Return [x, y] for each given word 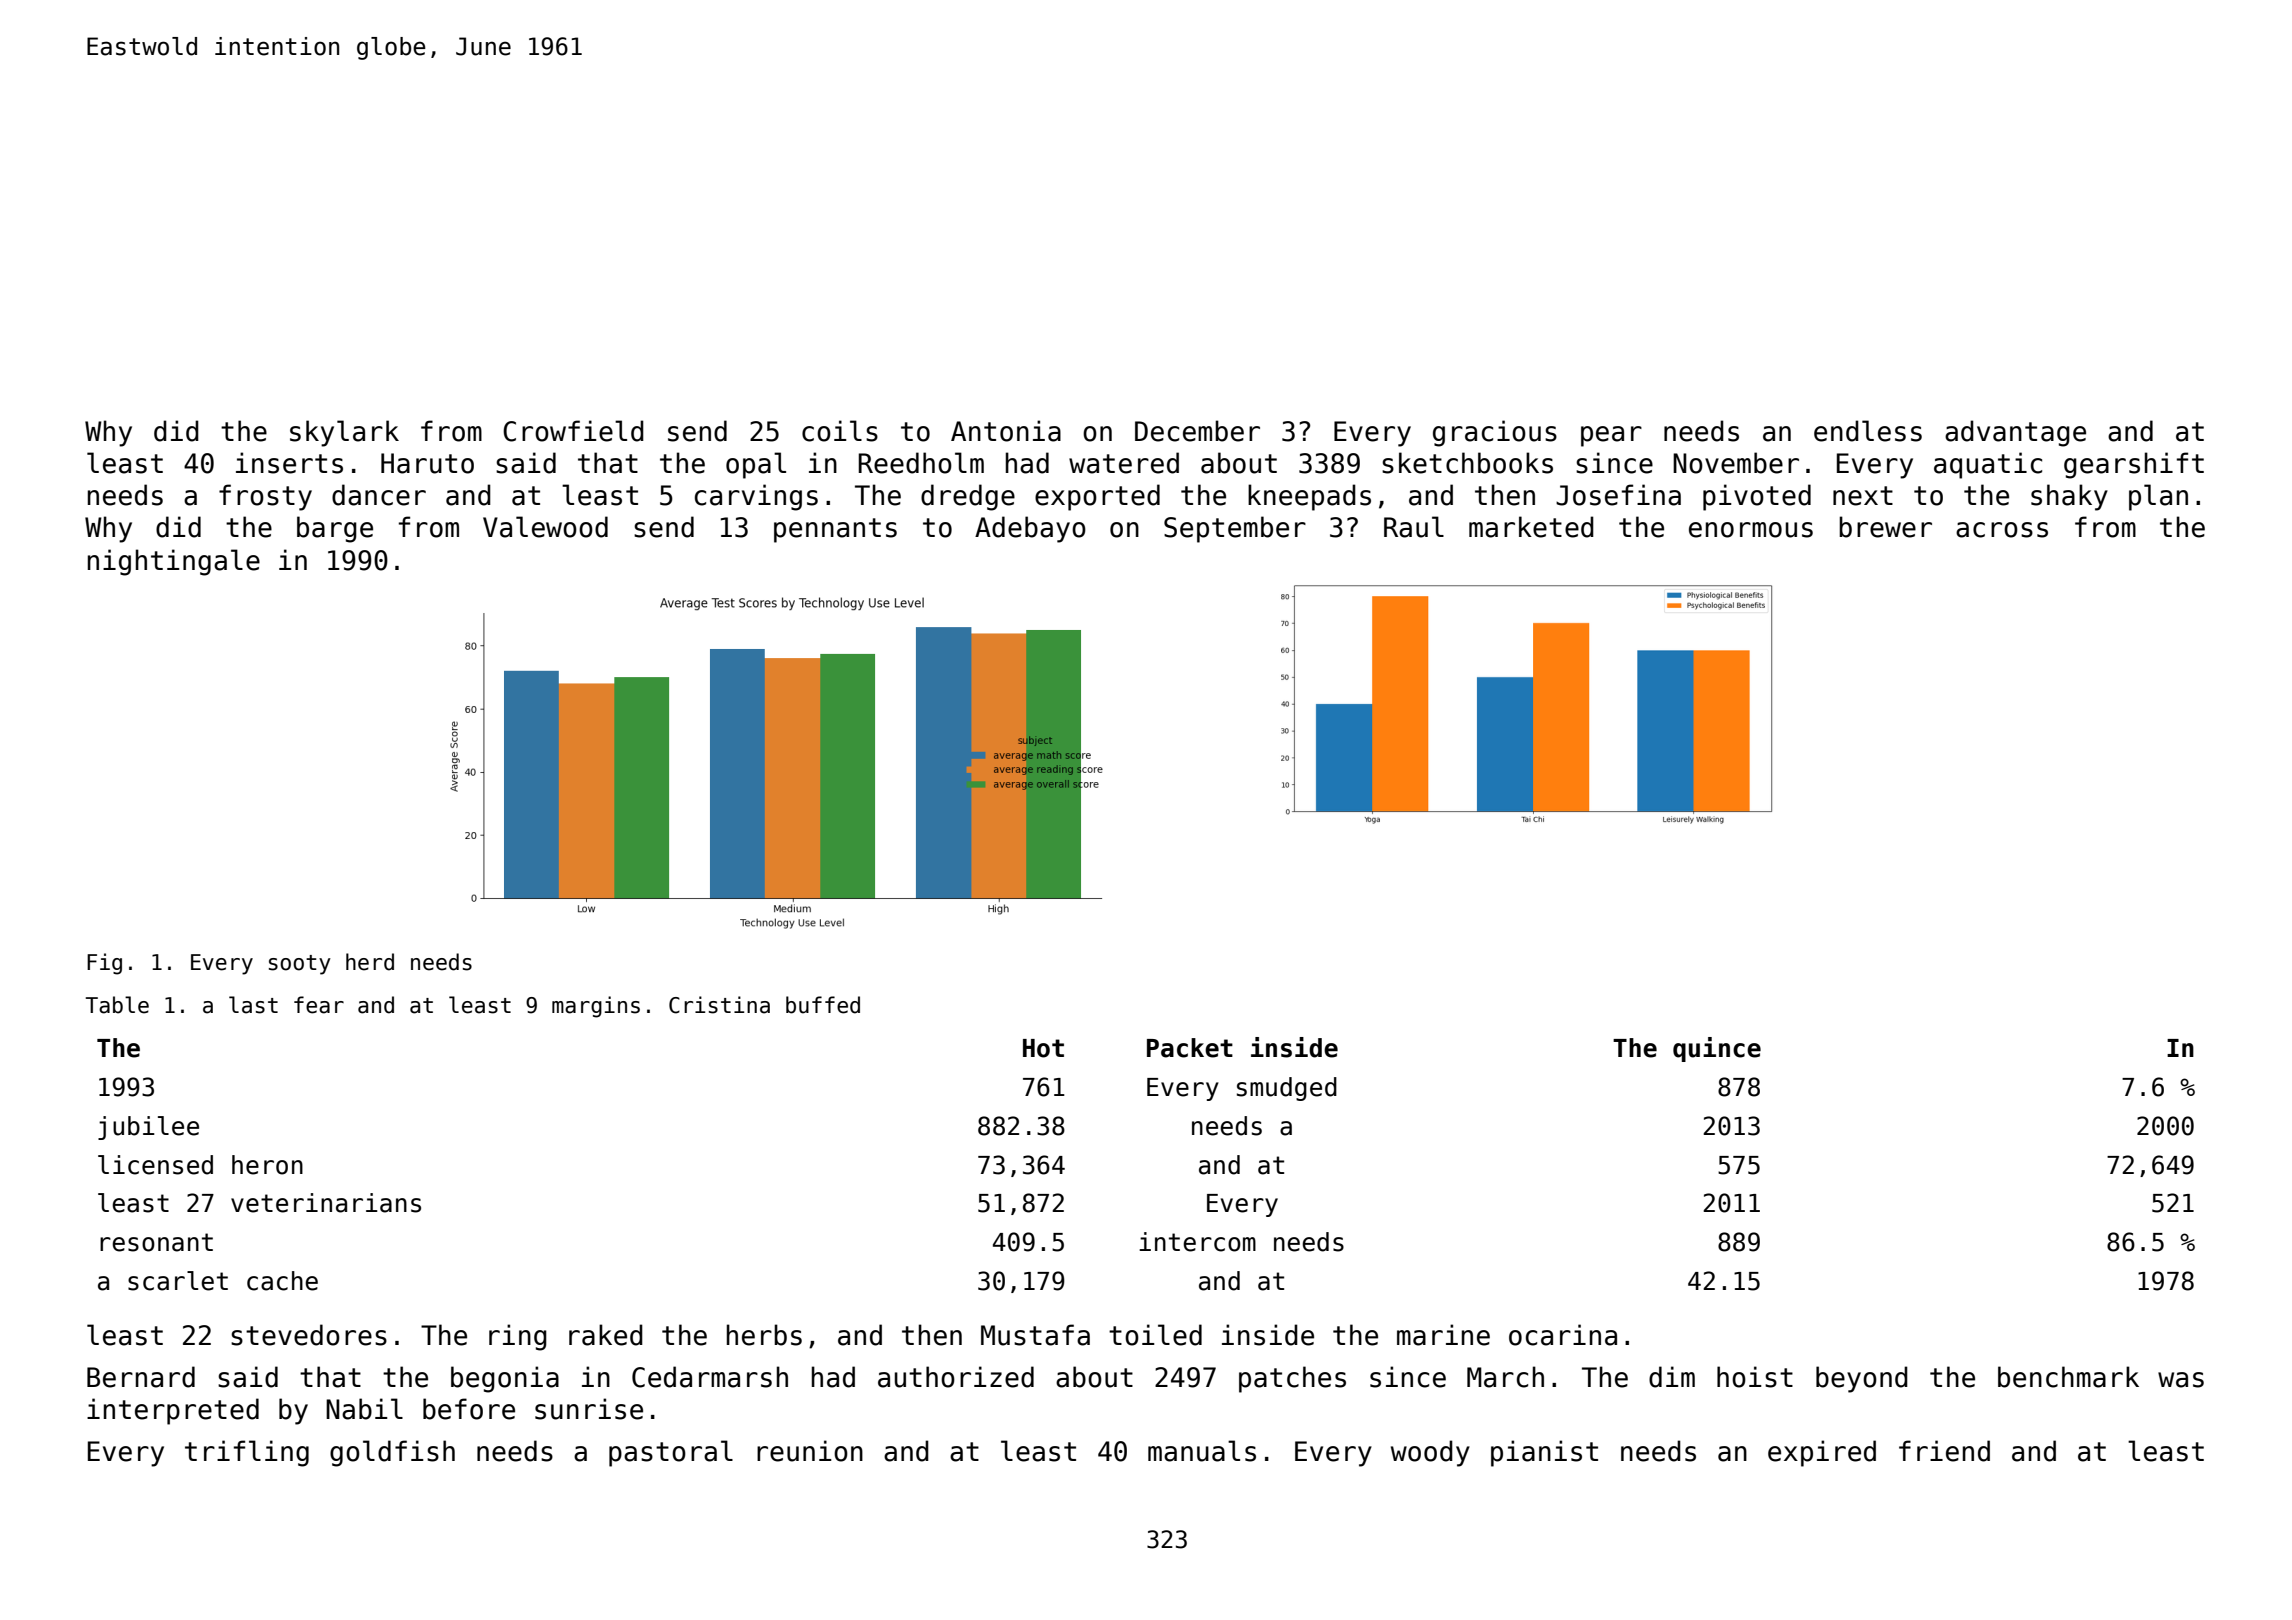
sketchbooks [1467, 463]
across [2002, 530]
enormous [1751, 530]
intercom [1197, 1242]
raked [606, 1335]
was [2181, 1380]
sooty [300, 965]
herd [370, 962]
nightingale [174, 562]
